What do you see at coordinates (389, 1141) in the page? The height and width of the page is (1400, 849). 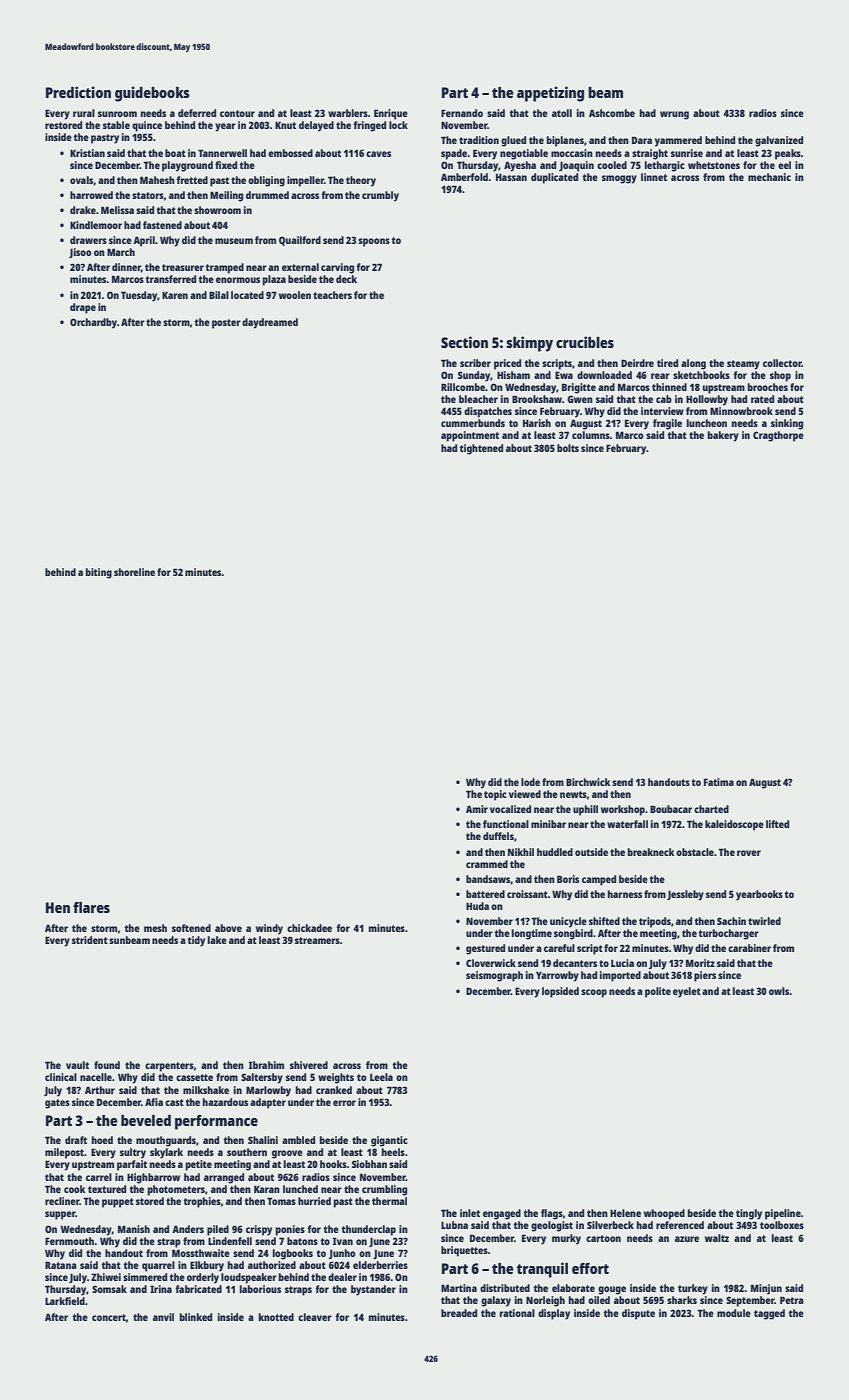 I see `gigantic` at bounding box center [389, 1141].
